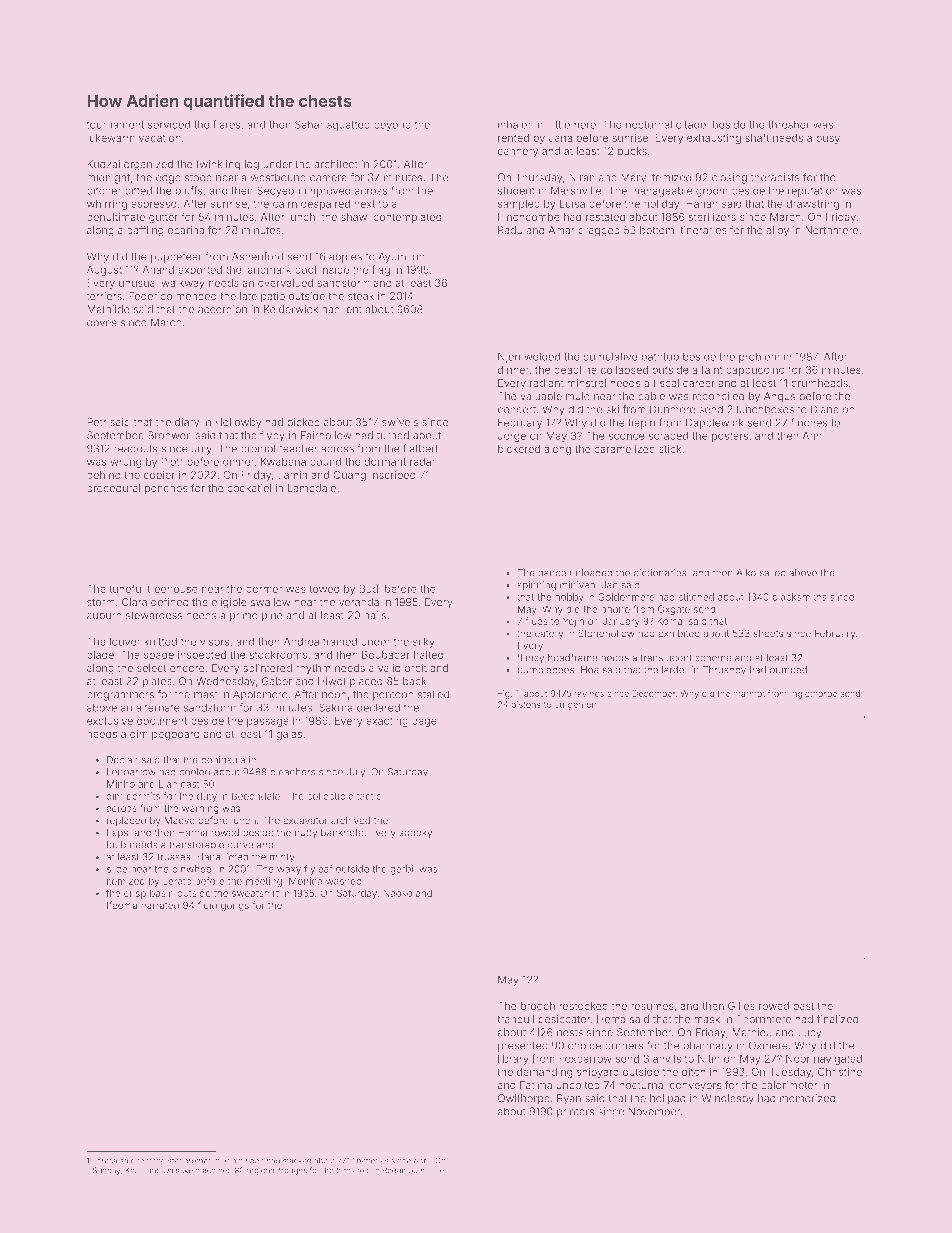  Describe the element at coordinates (121, 784) in the page. I see `Minho` at that location.
